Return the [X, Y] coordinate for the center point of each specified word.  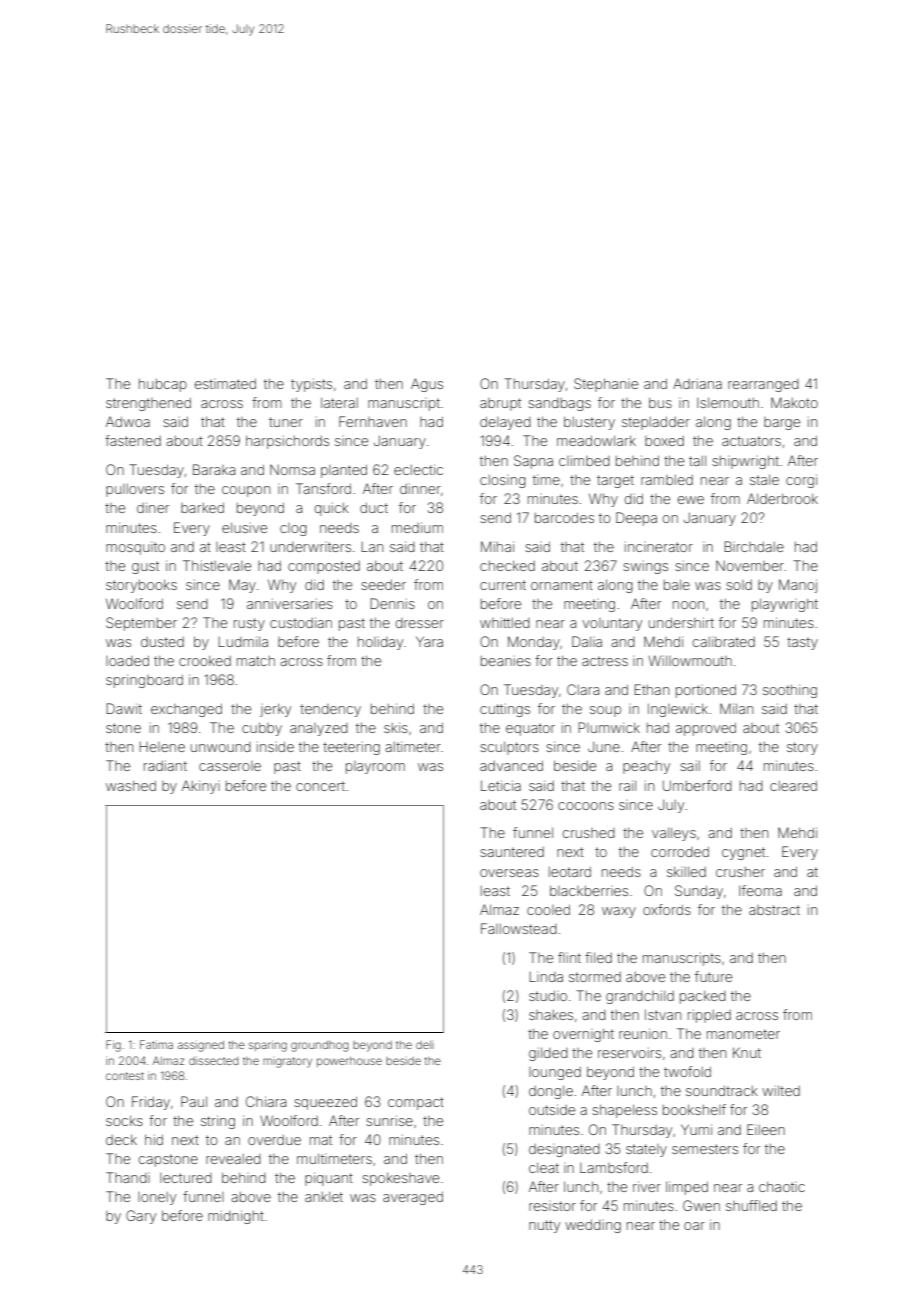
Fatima [156, 1044]
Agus [427, 385]
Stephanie [606, 385]
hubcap [163, 385]
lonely [157, 1198]
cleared [793, 785]
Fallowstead [519, 928]
